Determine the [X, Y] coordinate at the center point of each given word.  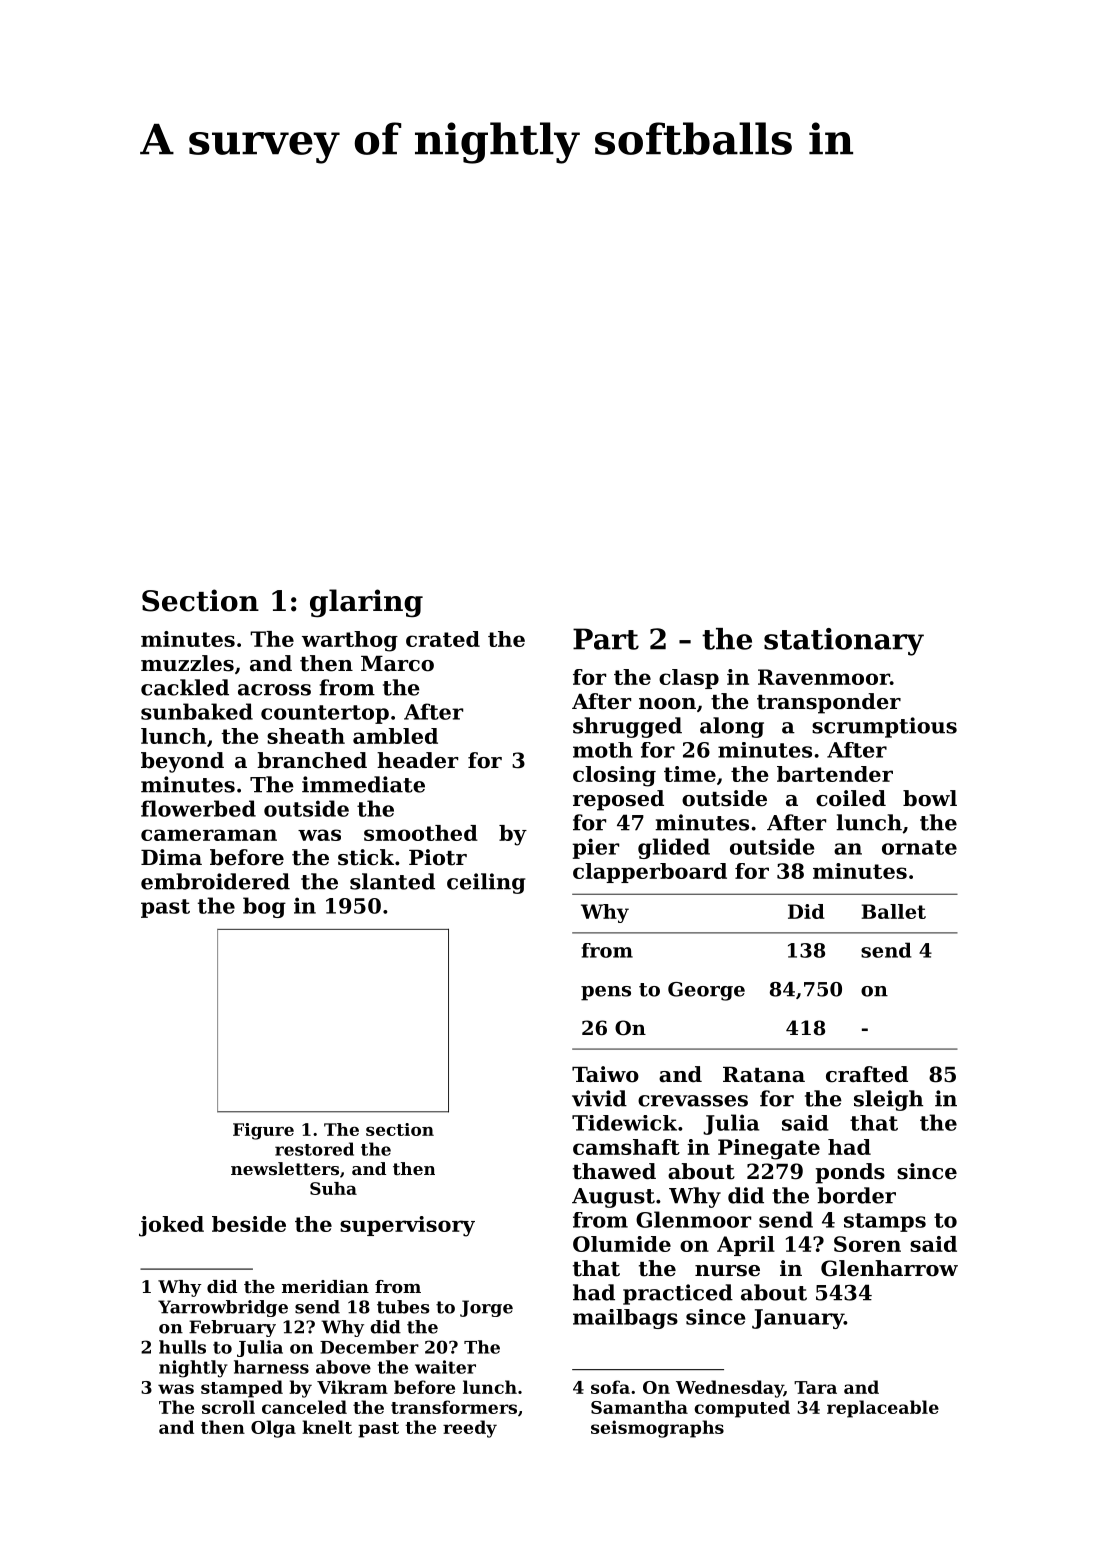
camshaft [626, 1147]
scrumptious [884, 727]
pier [596, 848]
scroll [228, 1407]
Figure [263, 1131]
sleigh [888, 1100]
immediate [363, 784]
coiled [851, 798]
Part [606, 639]
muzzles [187, 663]
